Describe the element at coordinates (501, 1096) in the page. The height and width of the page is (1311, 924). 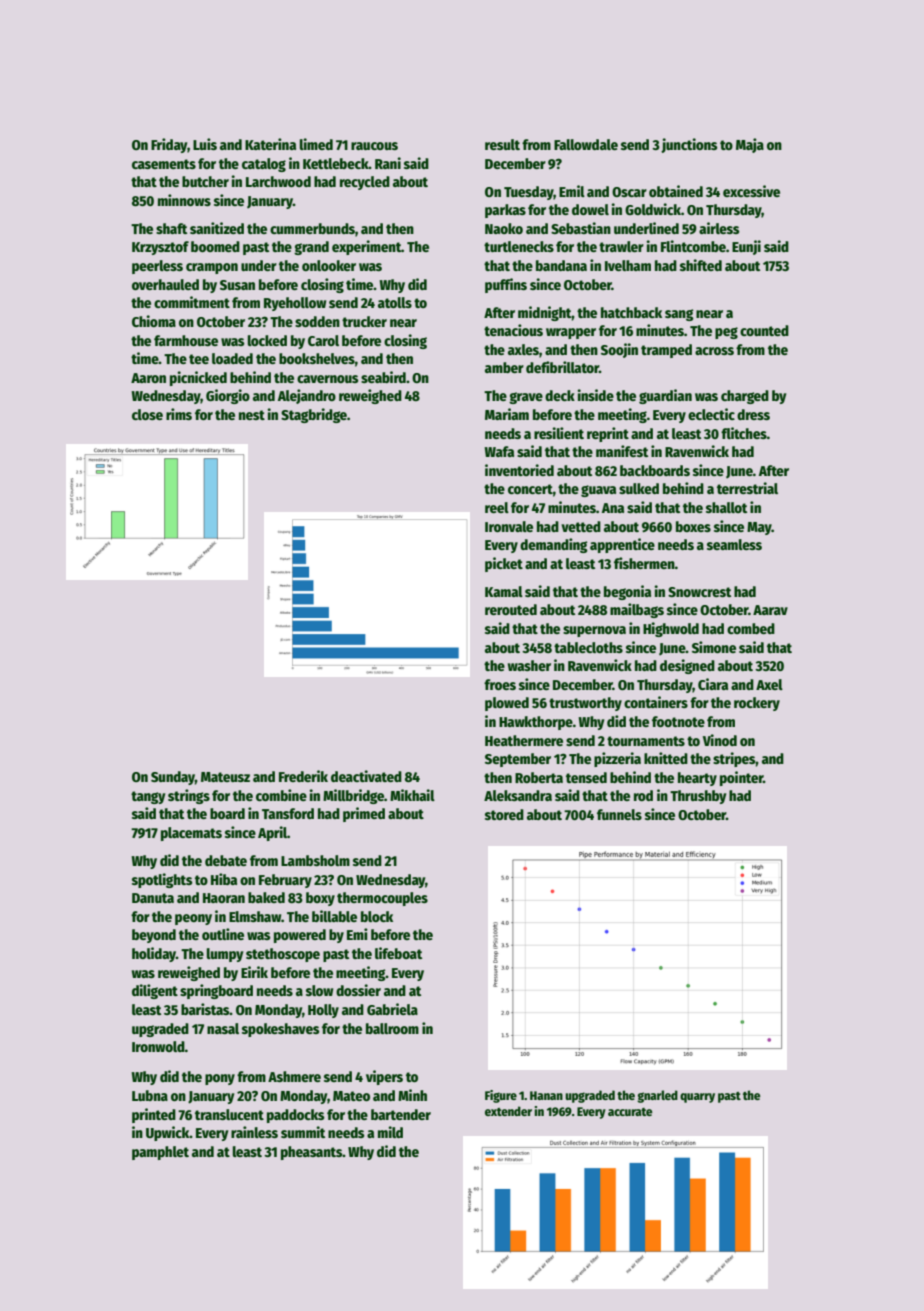
I see `Figure` at that location.
